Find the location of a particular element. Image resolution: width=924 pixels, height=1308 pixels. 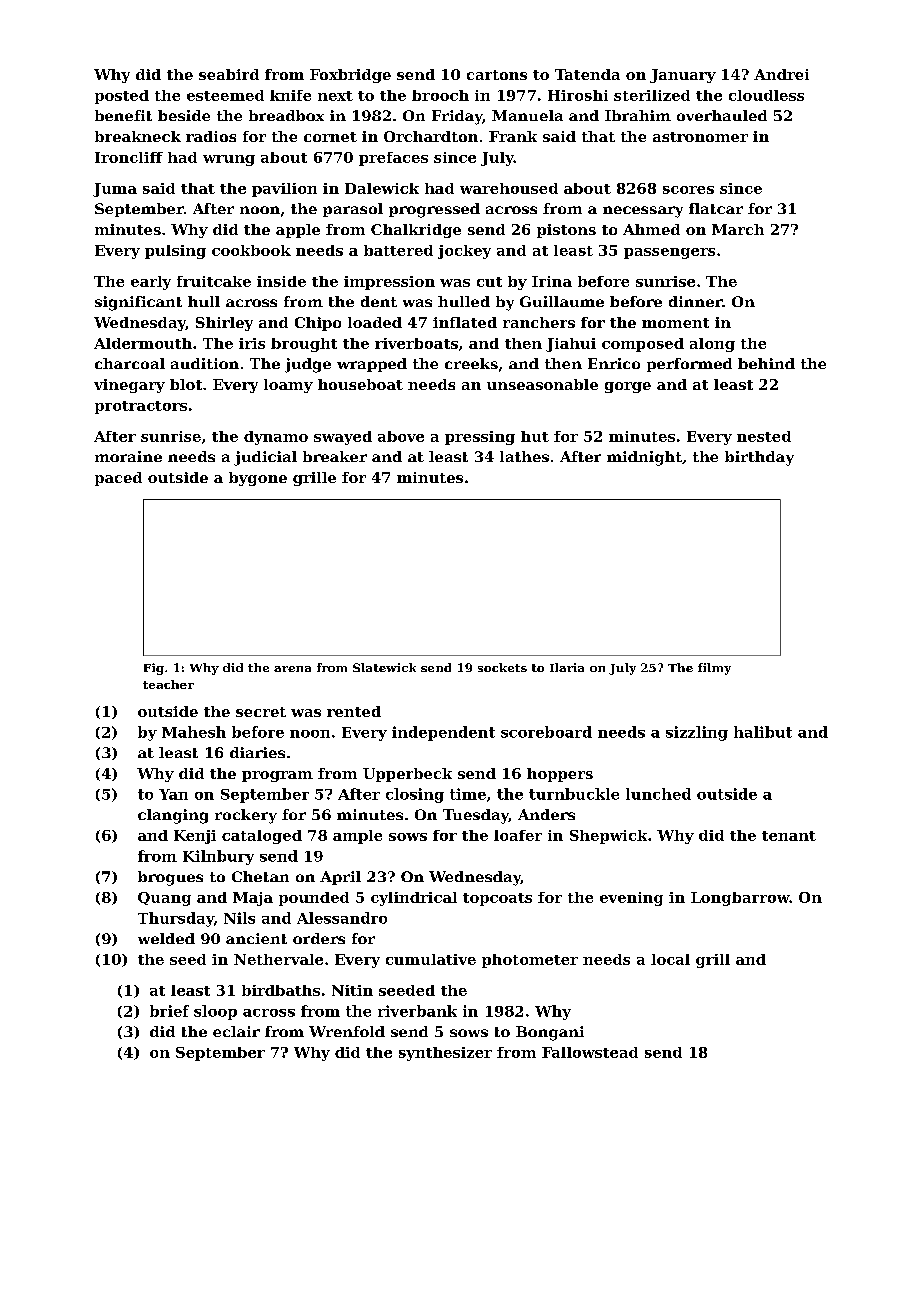

midnight is located at coordinates (644, 458).
